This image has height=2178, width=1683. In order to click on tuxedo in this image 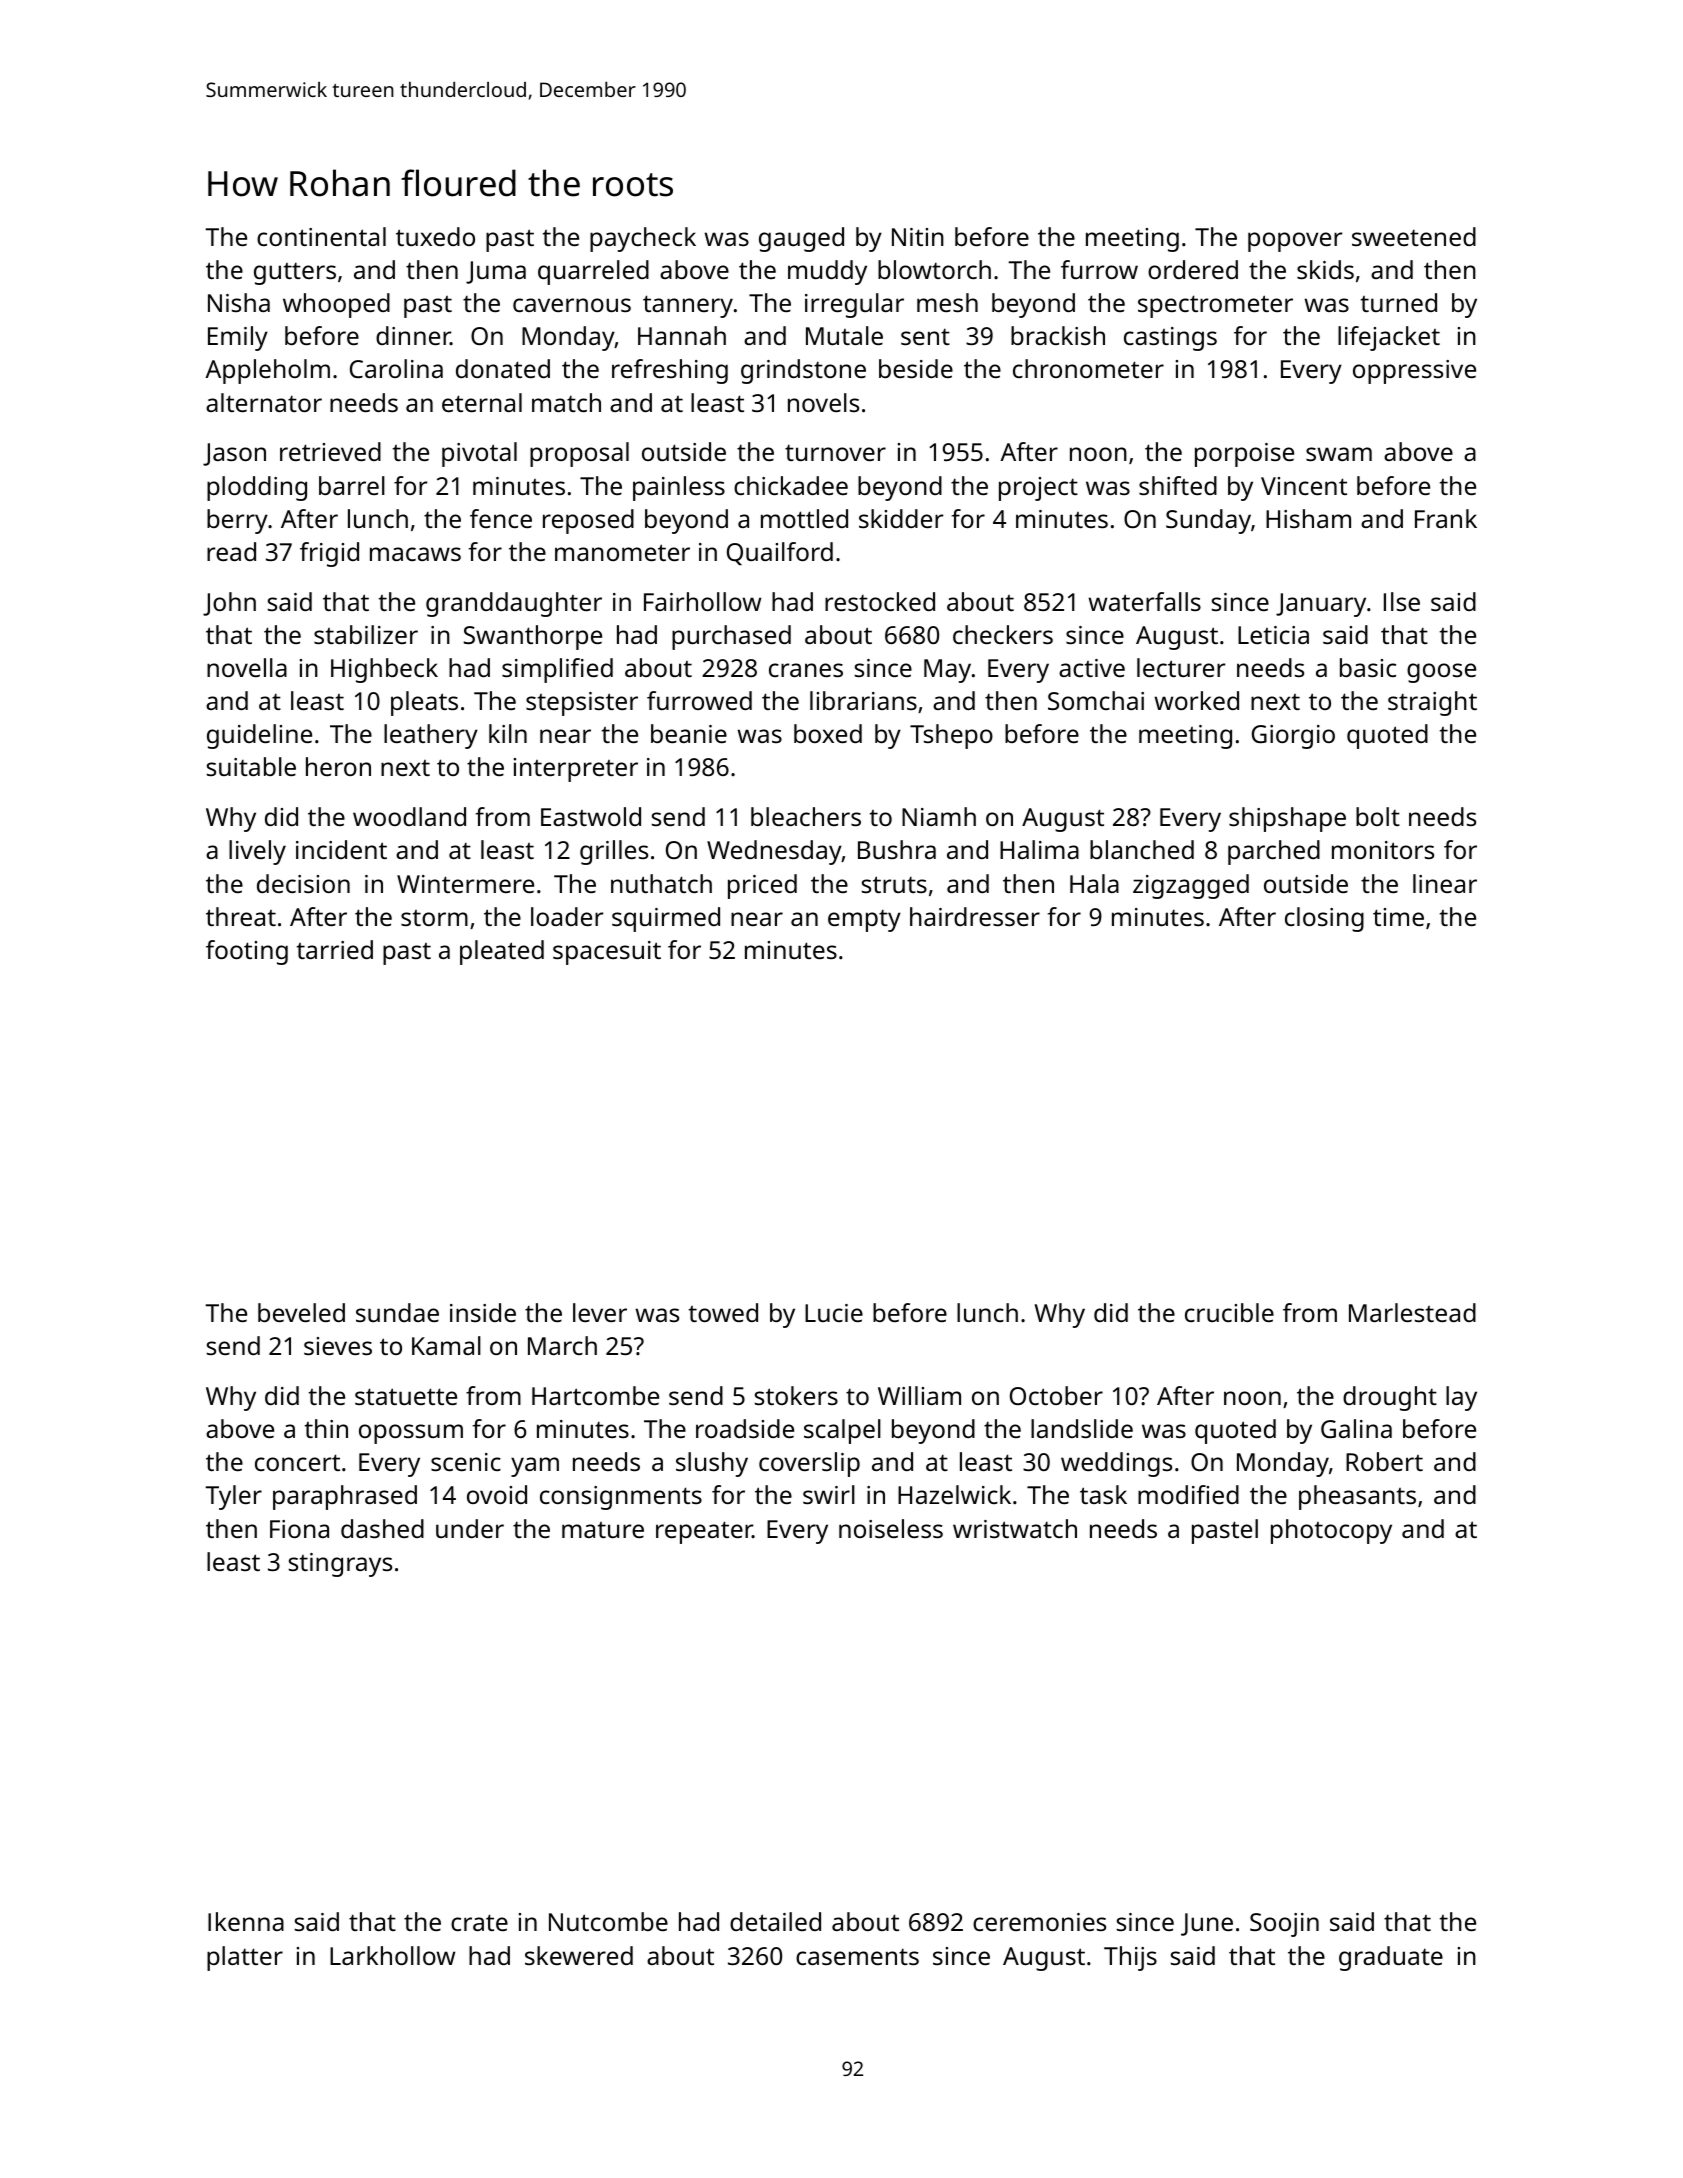, I will do `click(435, 236)`.
